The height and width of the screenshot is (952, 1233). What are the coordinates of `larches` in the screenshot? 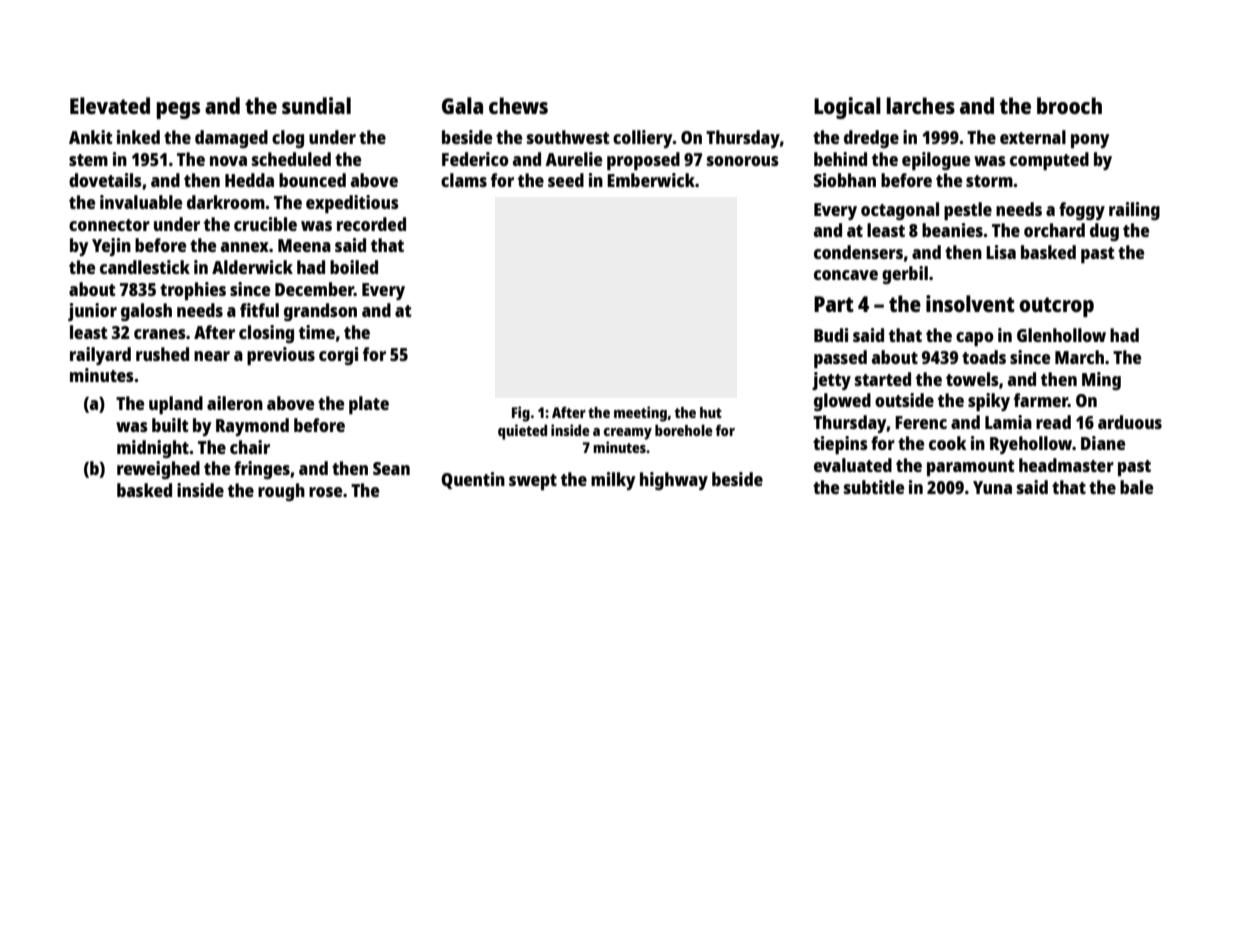 It's located at (921, 105).
